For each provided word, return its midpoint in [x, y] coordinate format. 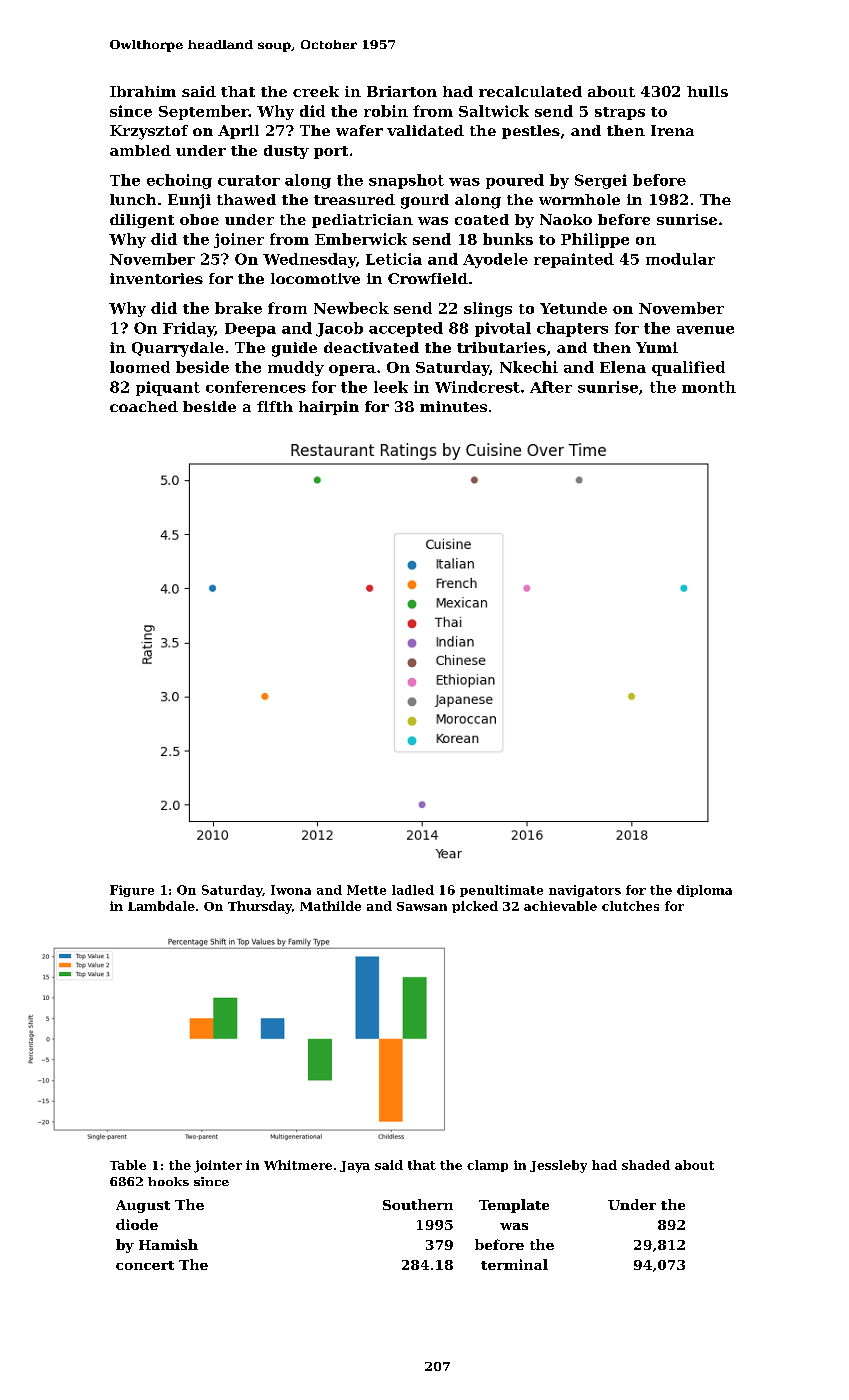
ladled [413, 890]
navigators [585, 891]
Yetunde [573, 308]
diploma [704, 891]
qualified [688, 368]
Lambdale [161, 906]
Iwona [291, 890]
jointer [218, 1166]
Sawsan [422, 906]
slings [488, 309]
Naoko [566, 219]
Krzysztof [149, 132]
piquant [168, 388]
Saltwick [494, 111]
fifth [275, 406]
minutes [453, 406]
